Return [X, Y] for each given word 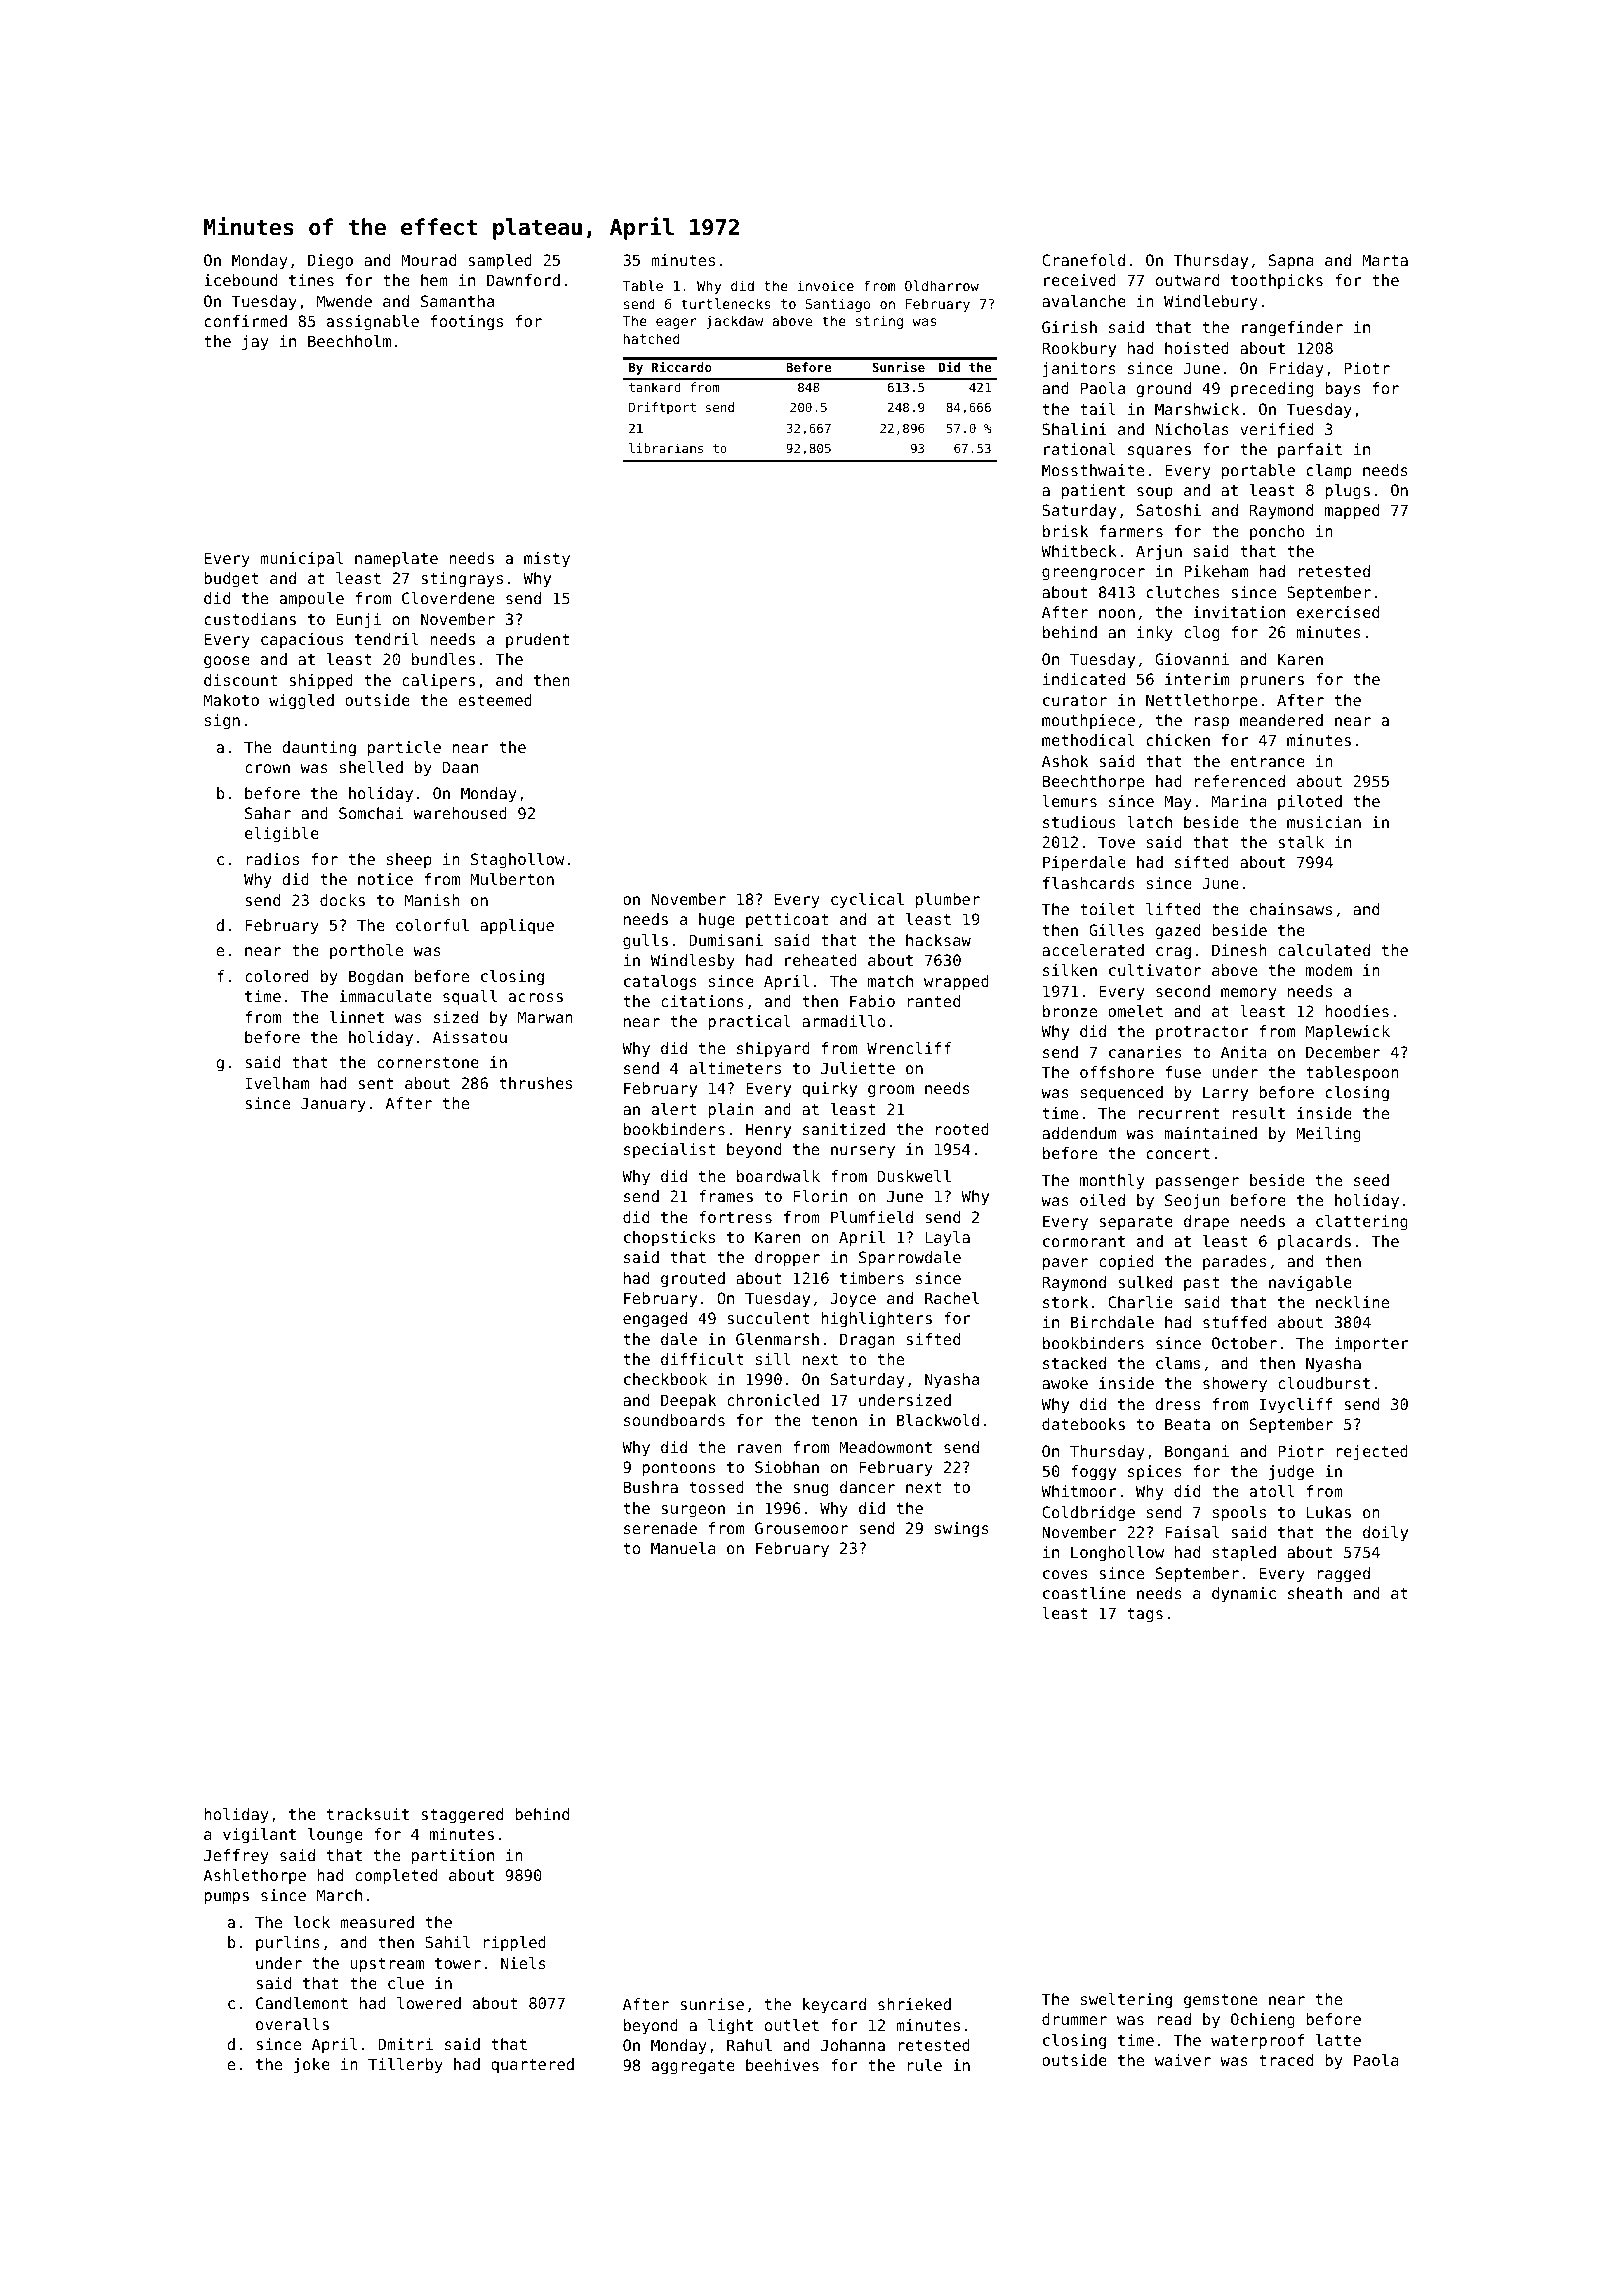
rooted [962, 1129]
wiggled [301, 702]
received [1080, 280]
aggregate [693, 2067]
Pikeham [1216, 571]
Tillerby [405, 2065]
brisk [1065, 531]
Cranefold [1083, 260]
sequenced [1122, 1094]
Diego [330, 262]
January [333, 1104]
